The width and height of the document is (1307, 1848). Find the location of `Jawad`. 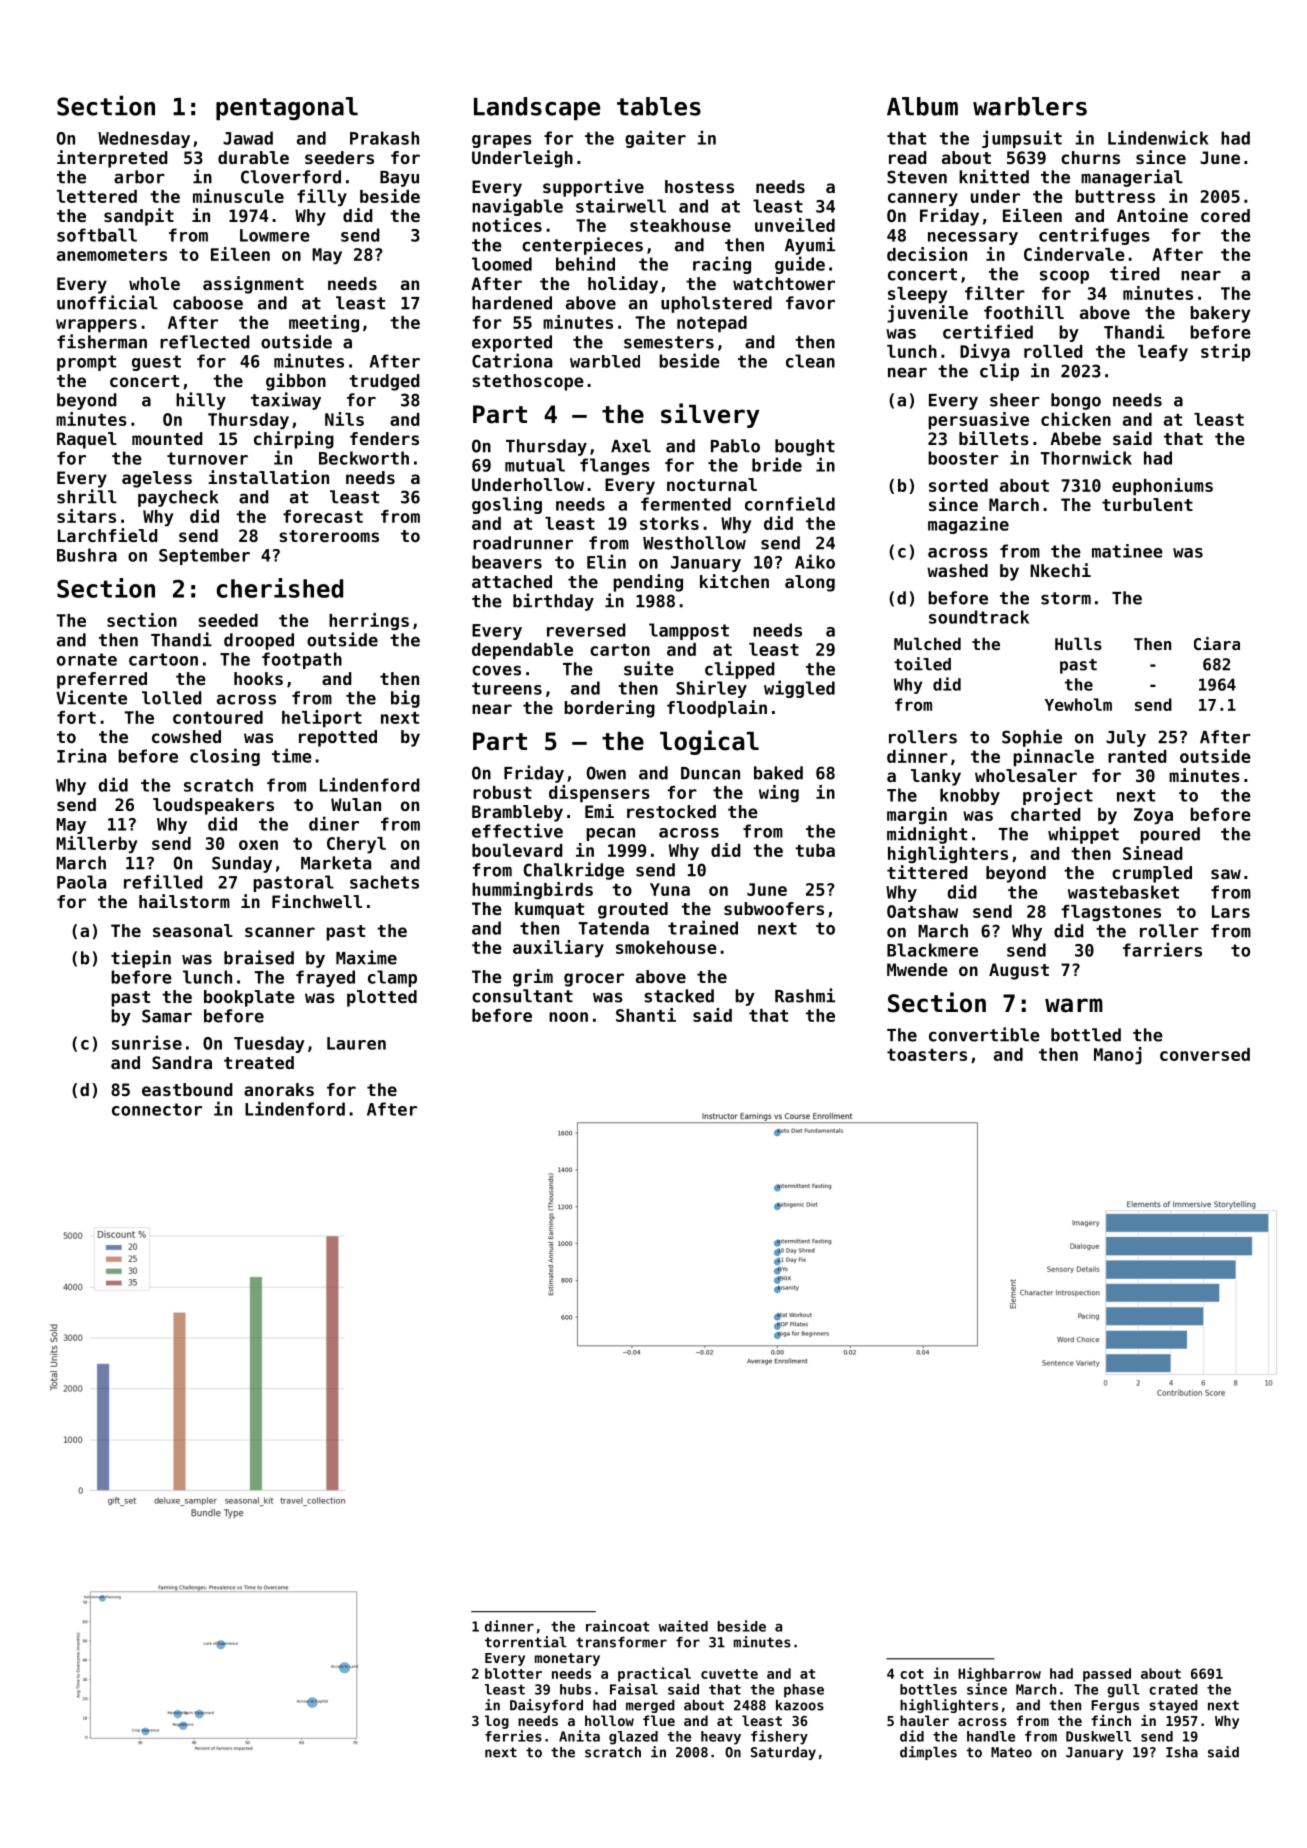

Jawad is located at coordinates (248, 138).
